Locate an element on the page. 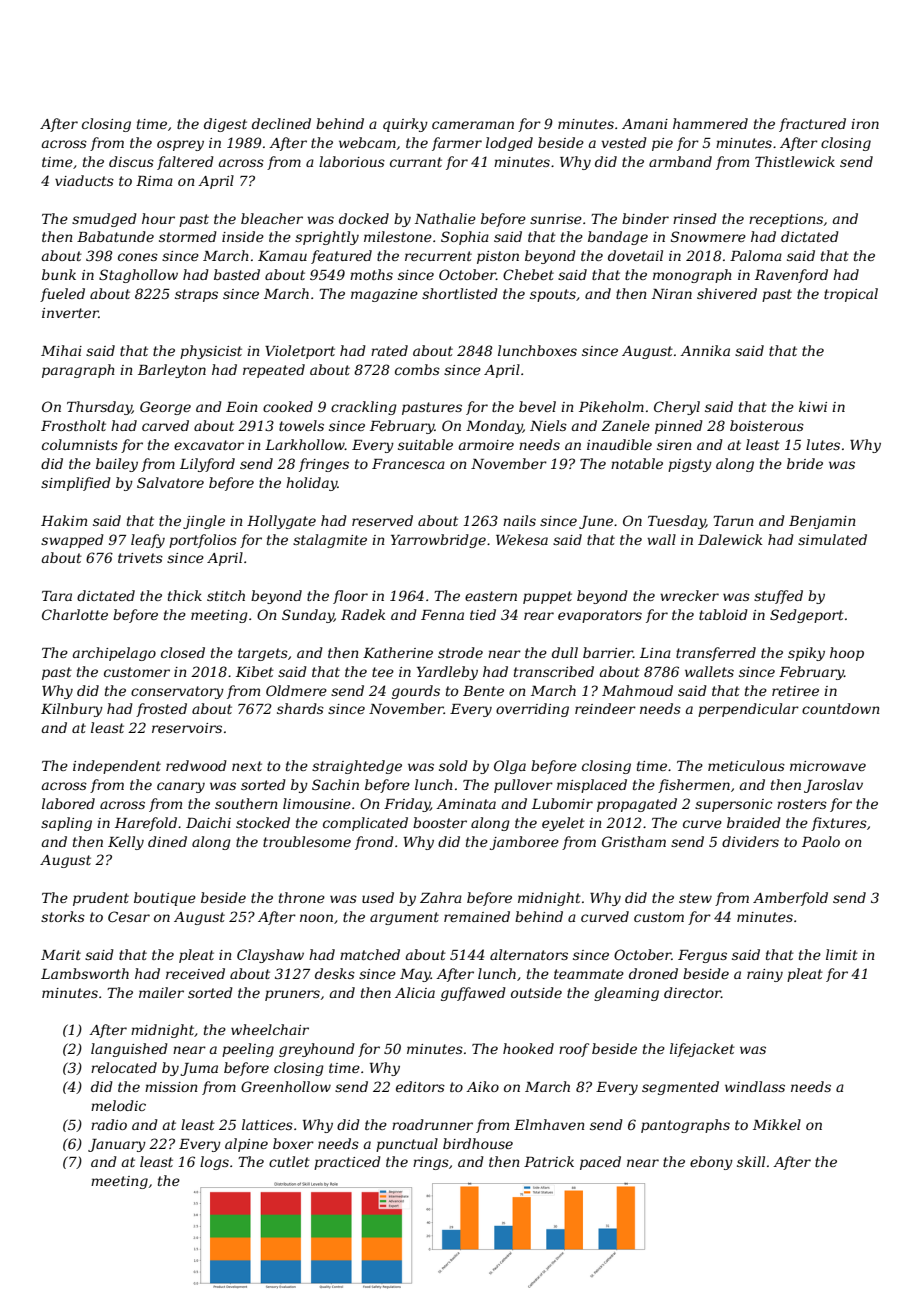 The width and height of the document is (924, 1308). Tara is located at coordinates (57, 596).
